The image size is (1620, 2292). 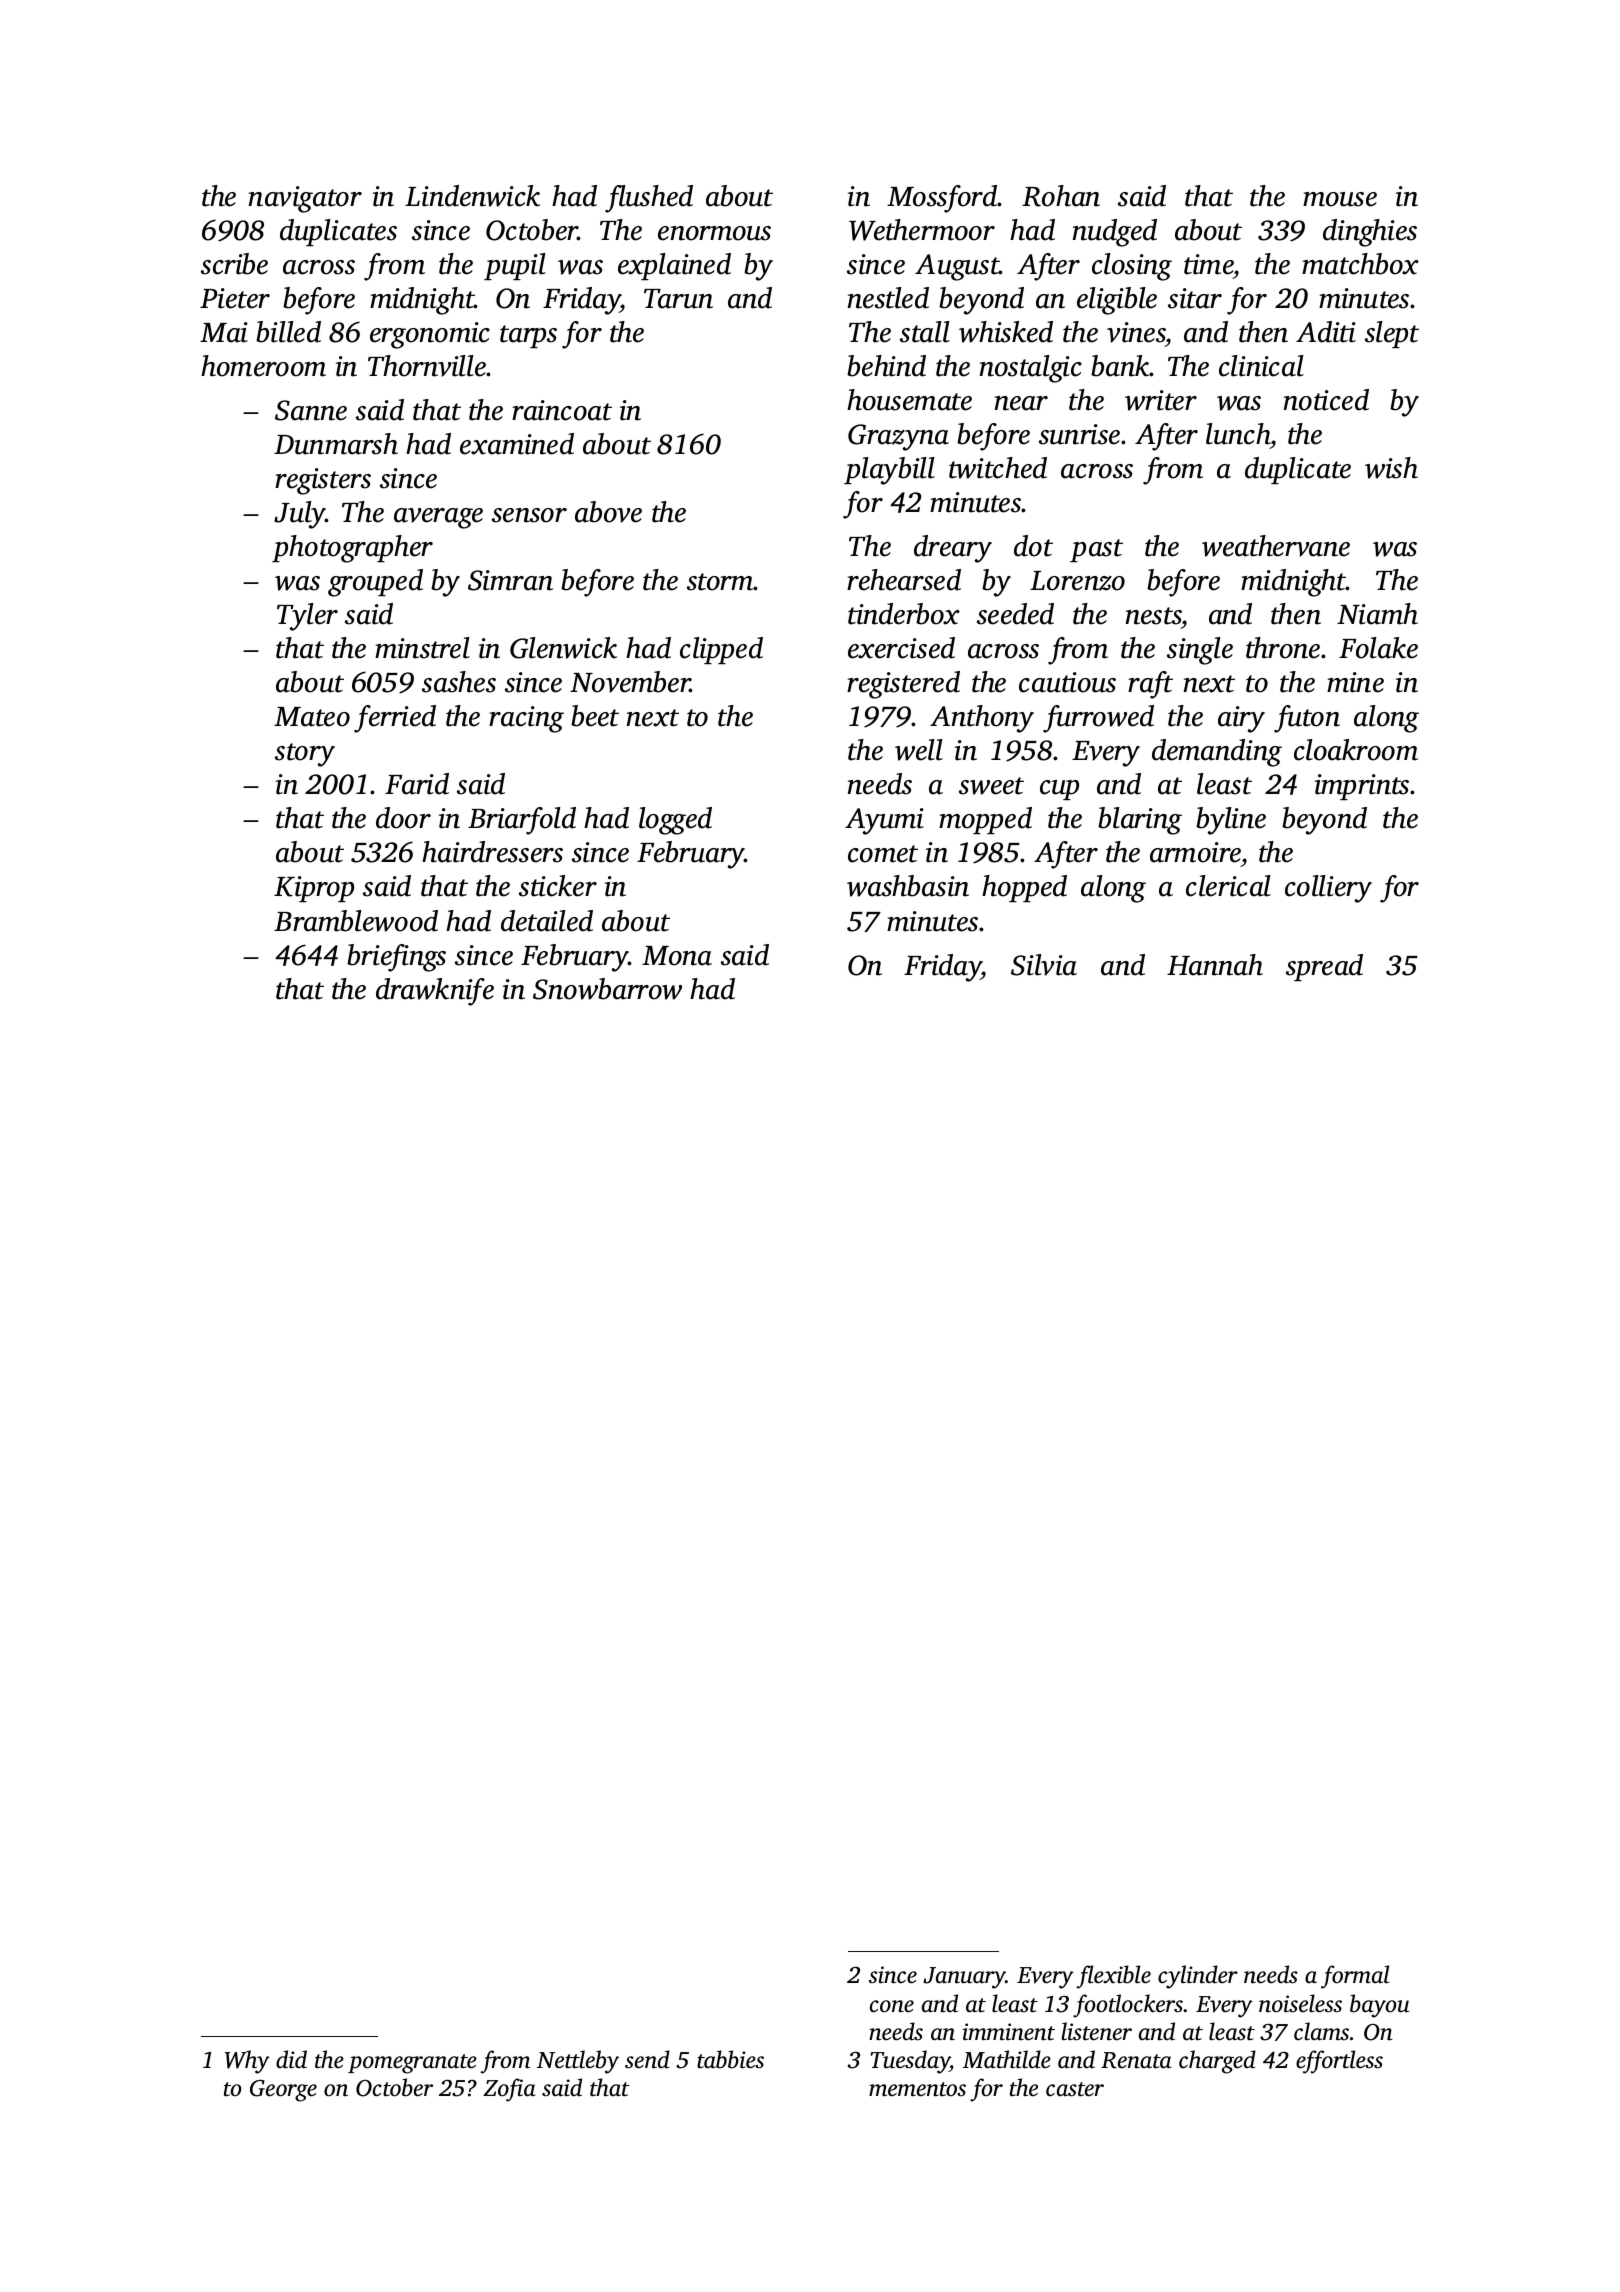 What do you see at coordinates (647, 2059) in the image?
I see `send` at bounding box center [647, 2059].
